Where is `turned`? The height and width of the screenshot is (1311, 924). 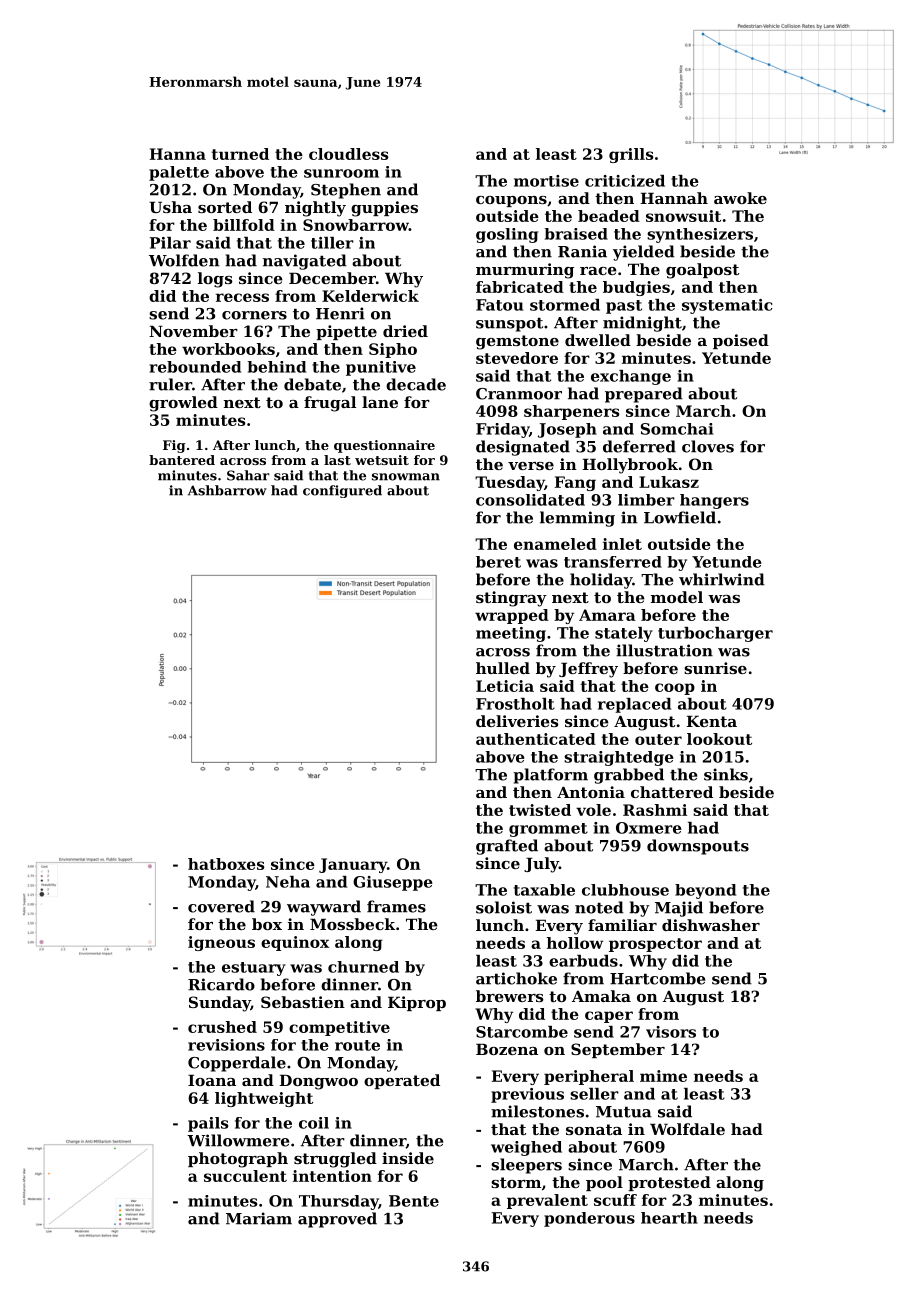 turned is located at coordinates (240, 154).
